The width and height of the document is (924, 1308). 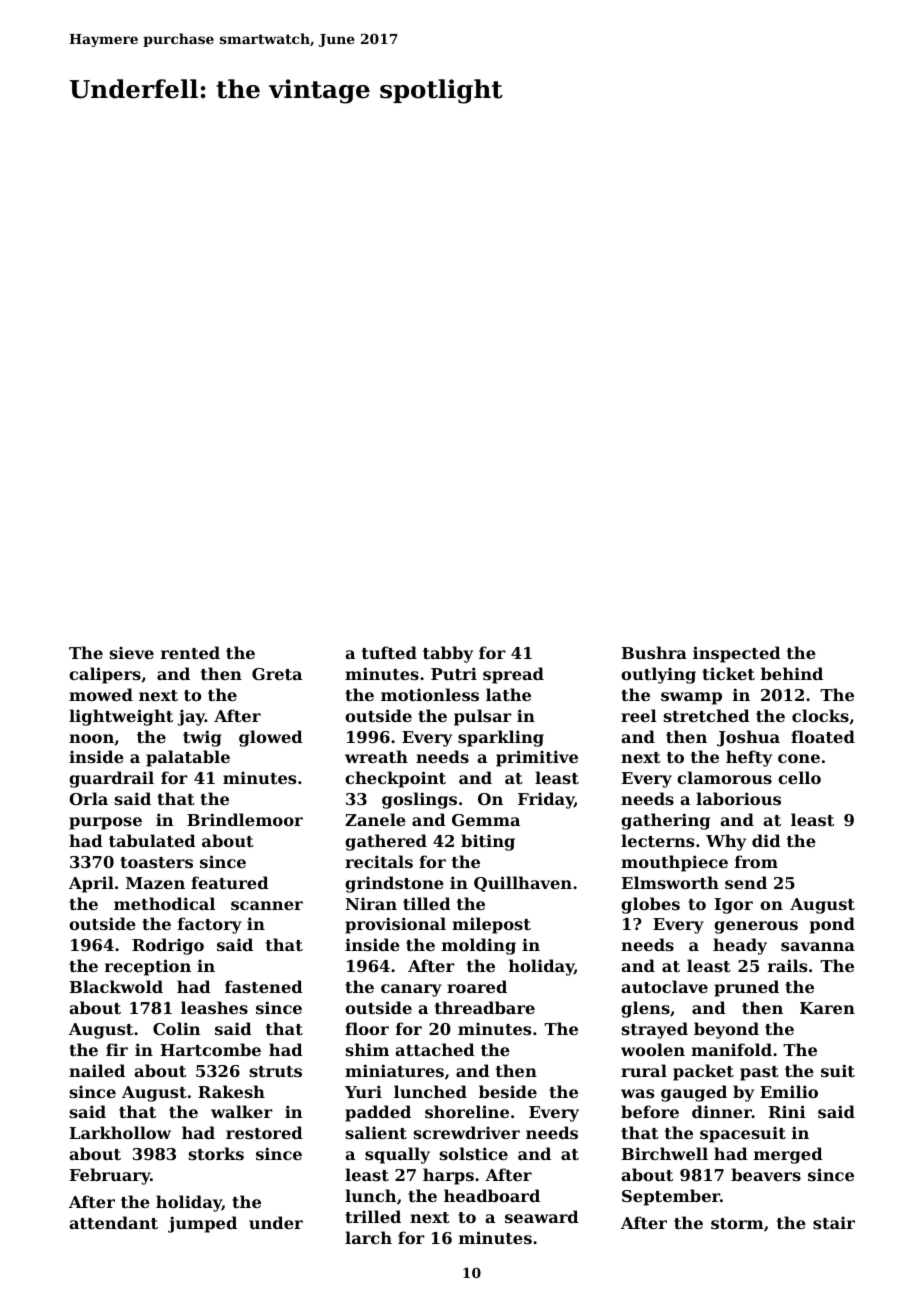 What do you see at coordinates (650, 905) in the document?
I see `globes` at bounding box center [650, 905].
